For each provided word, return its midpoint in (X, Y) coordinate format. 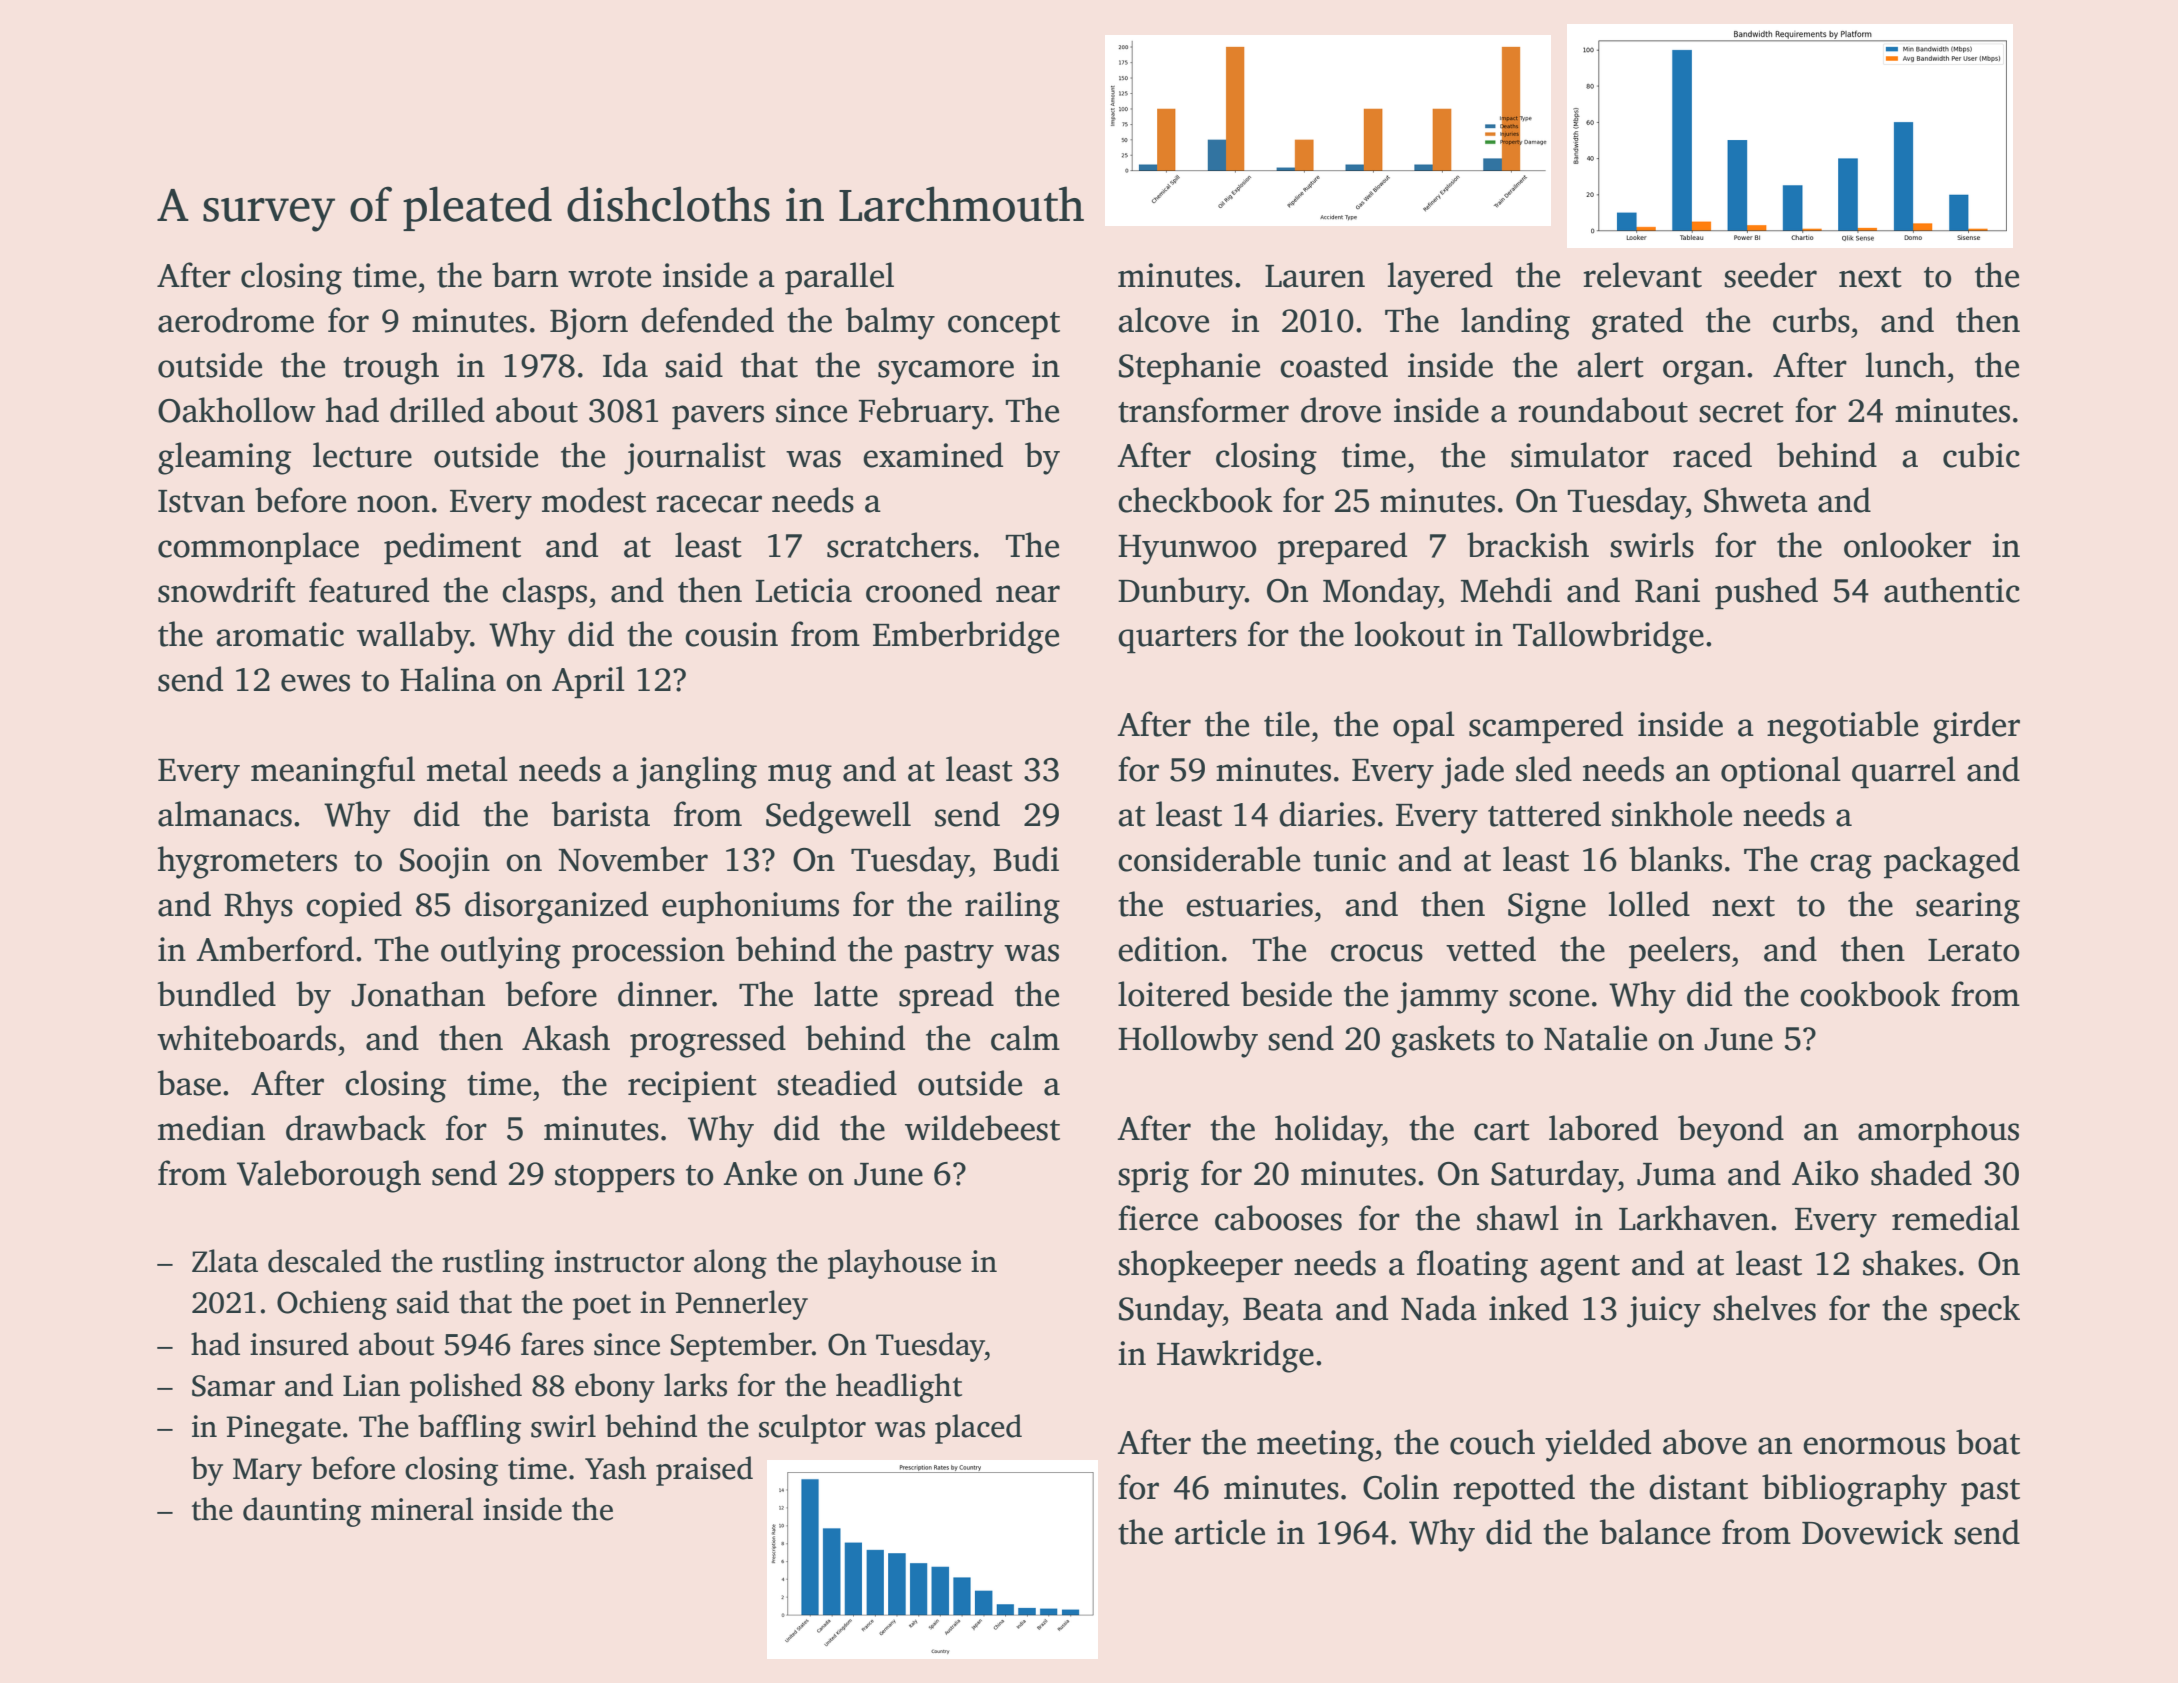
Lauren (1315, 276)
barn (525, 275)
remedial (1956, 1218)
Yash (615, 1468)
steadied (837, 1083)
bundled (217, 994)
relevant (1642, 275)
